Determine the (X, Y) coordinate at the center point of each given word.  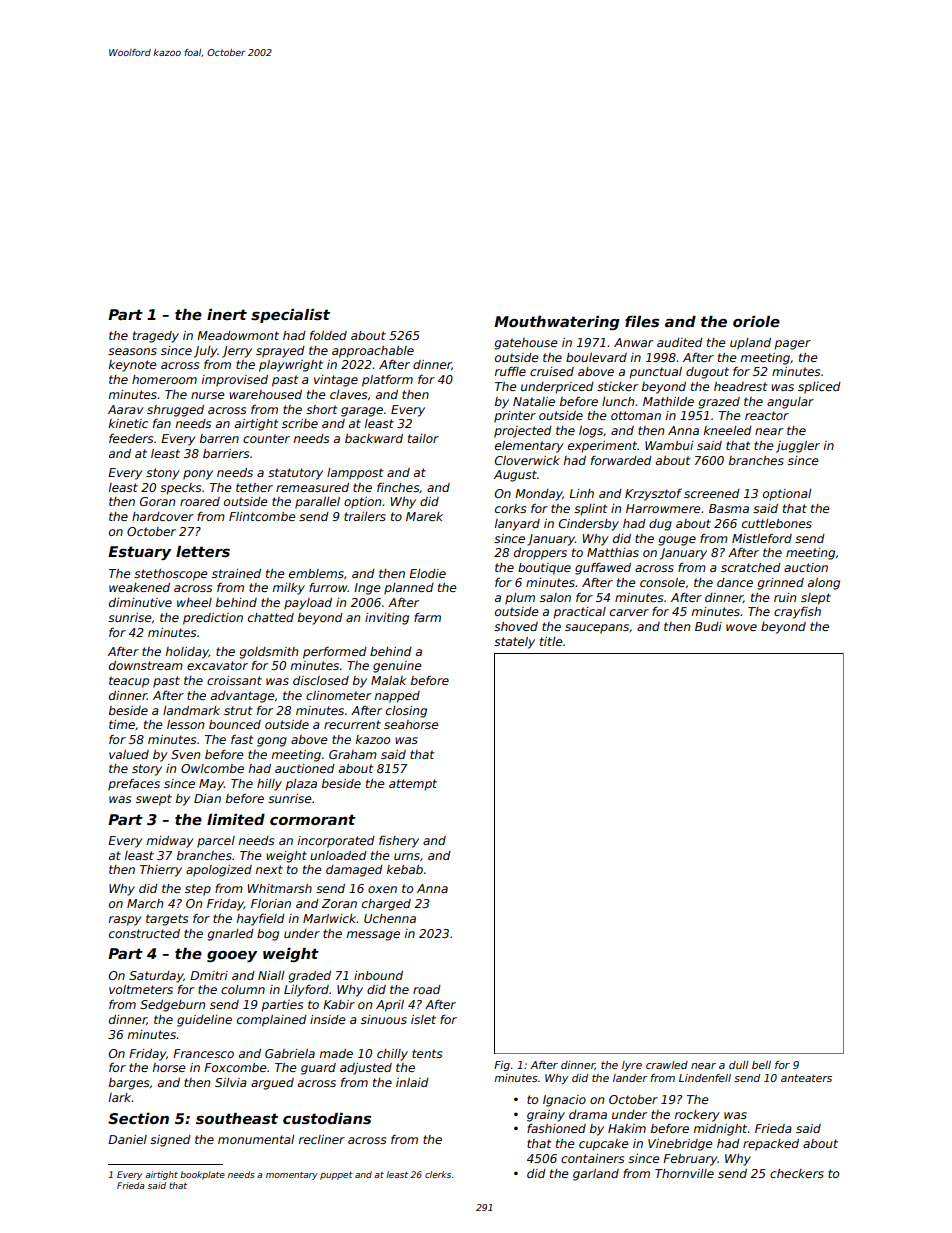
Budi (708, 626)
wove (741, 627)
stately (514, 643)
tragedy (156, 337)
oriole (756, 321)
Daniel (127, 1139)
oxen (382, 889)
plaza (301, 785)
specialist (290, 316)
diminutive (140, 602)
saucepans (597, 629)
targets (167, 920)
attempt (413, 785)
